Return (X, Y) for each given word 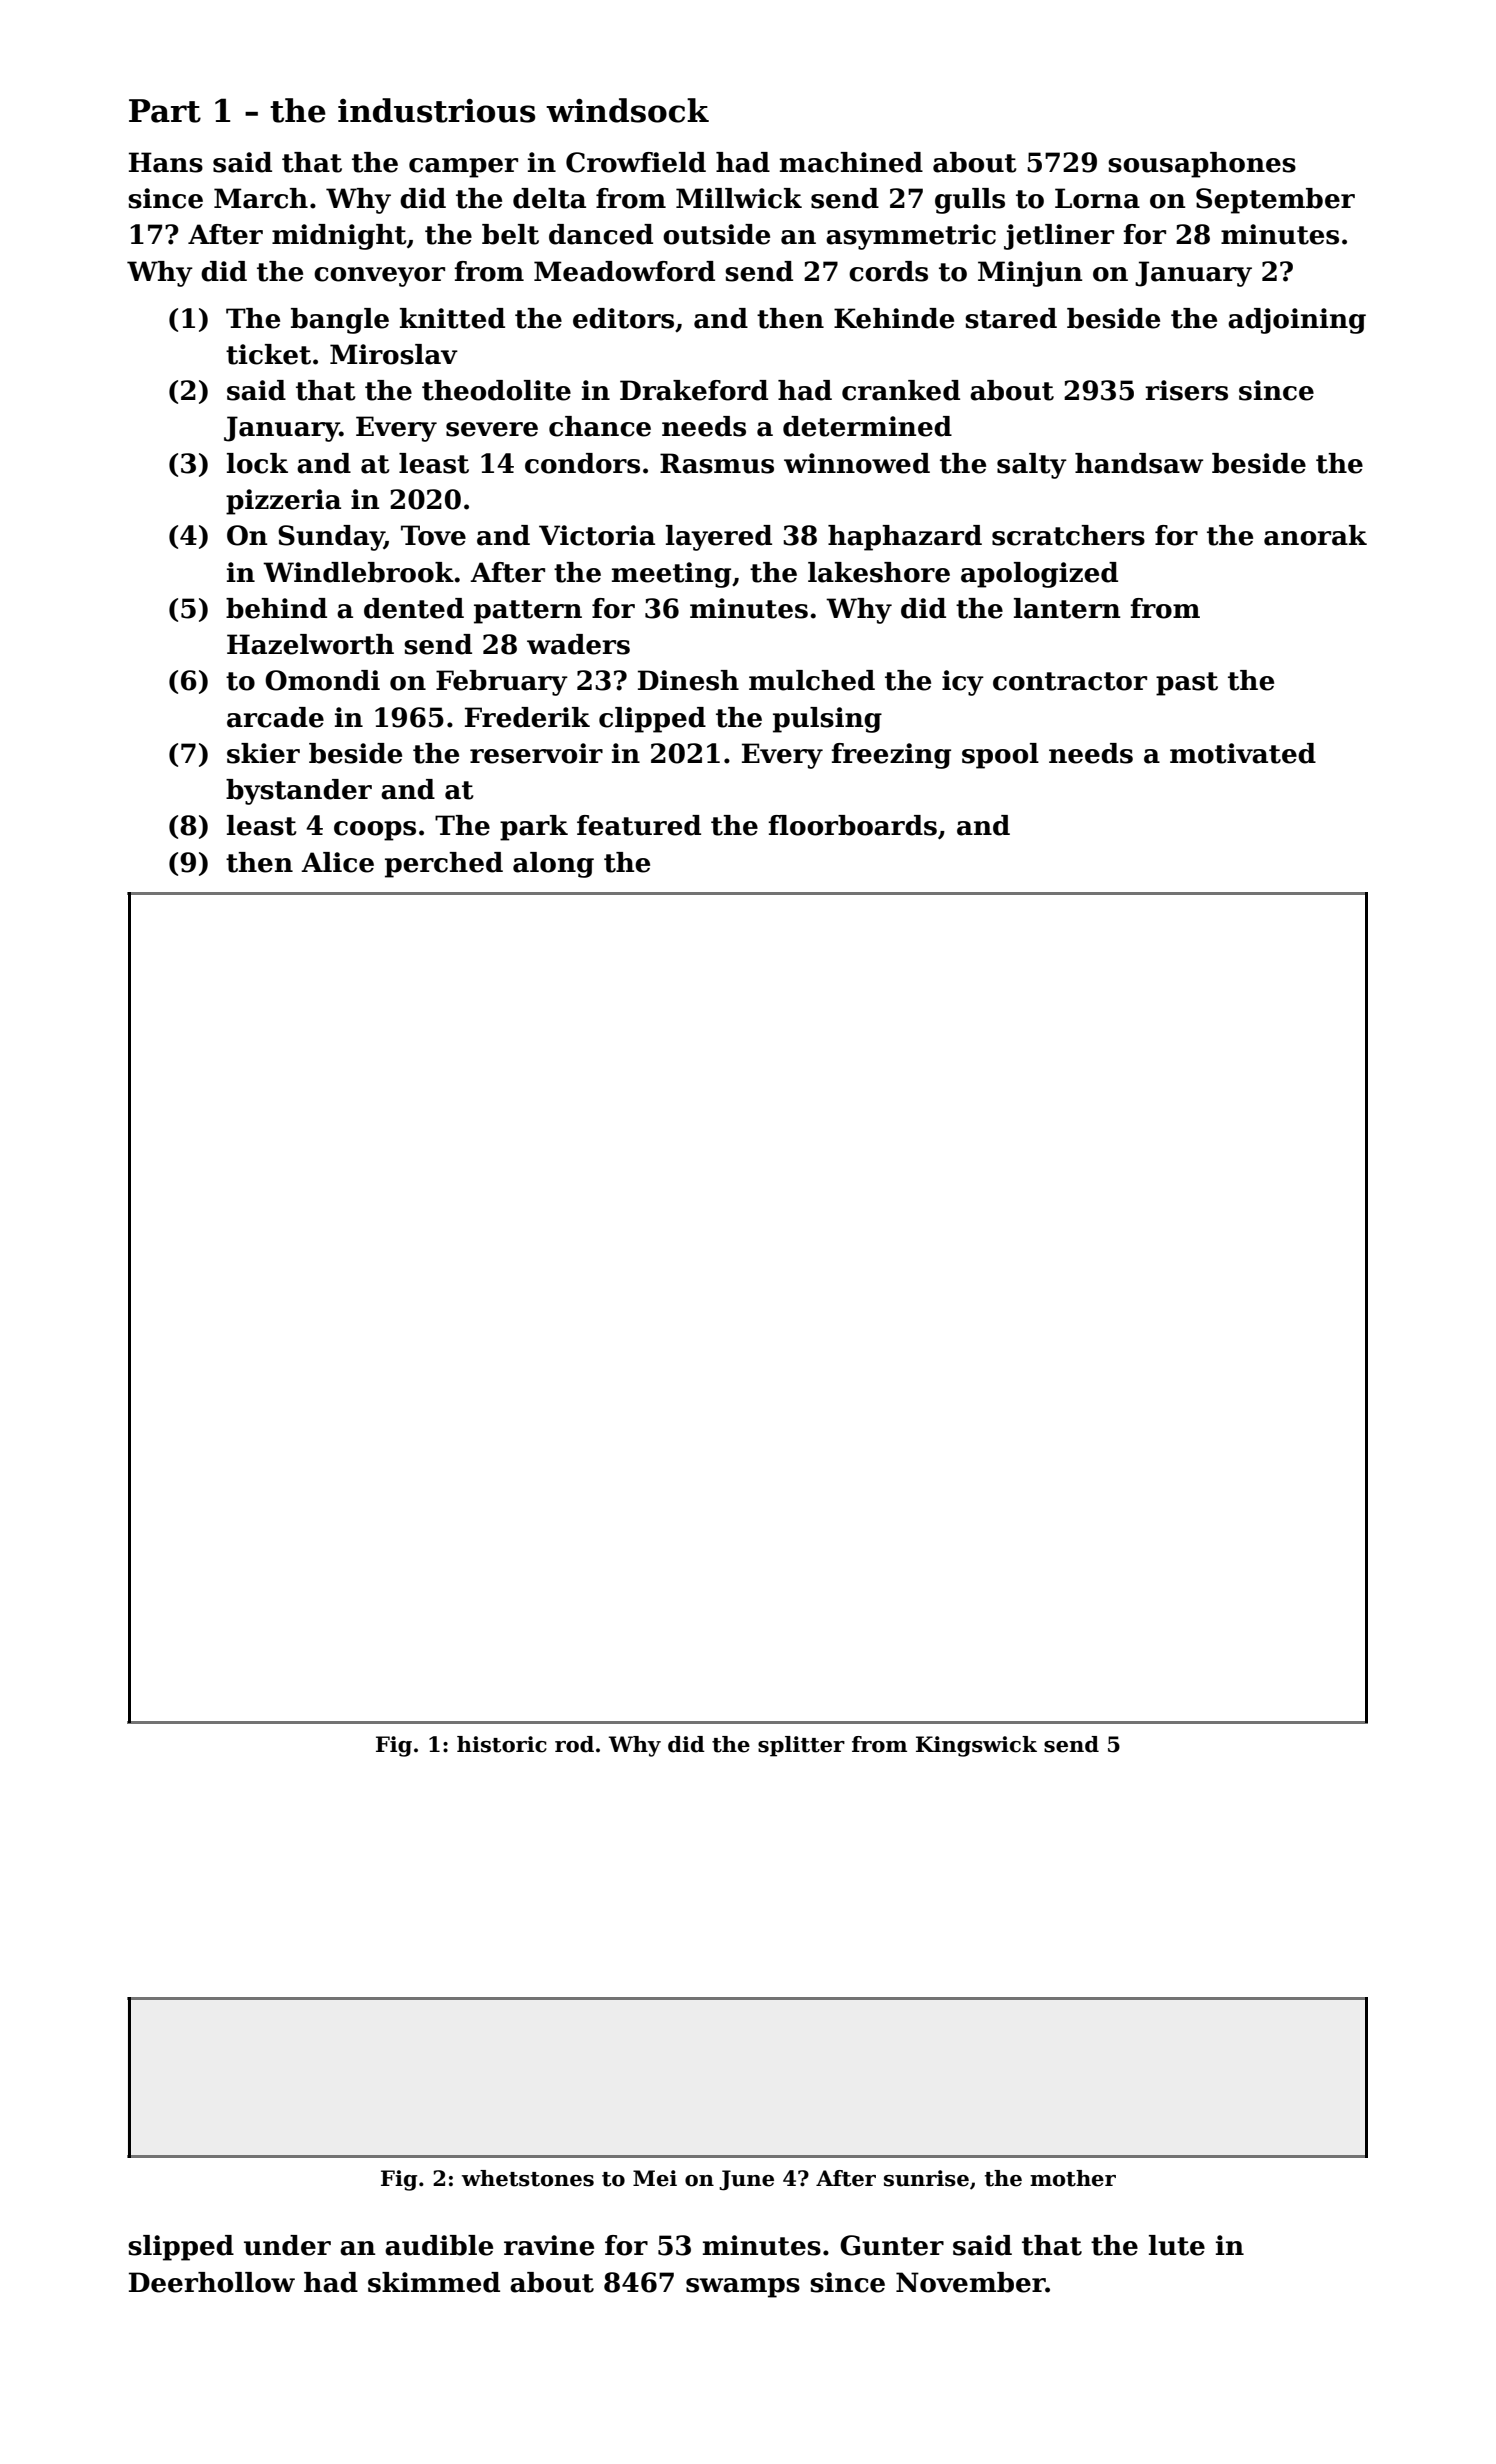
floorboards (852, 825)
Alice (337, 862)
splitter (801, 1746)
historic (502, 1744)
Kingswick (976, 1746)
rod (574, 1744)
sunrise (926, 2178)
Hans (166, 162)
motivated (1243, 753)
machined (851, 162)
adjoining (1297, 321)
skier (263, 753)
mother (1073, 2178)
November (971, 2282)
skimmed (434, 2282)
